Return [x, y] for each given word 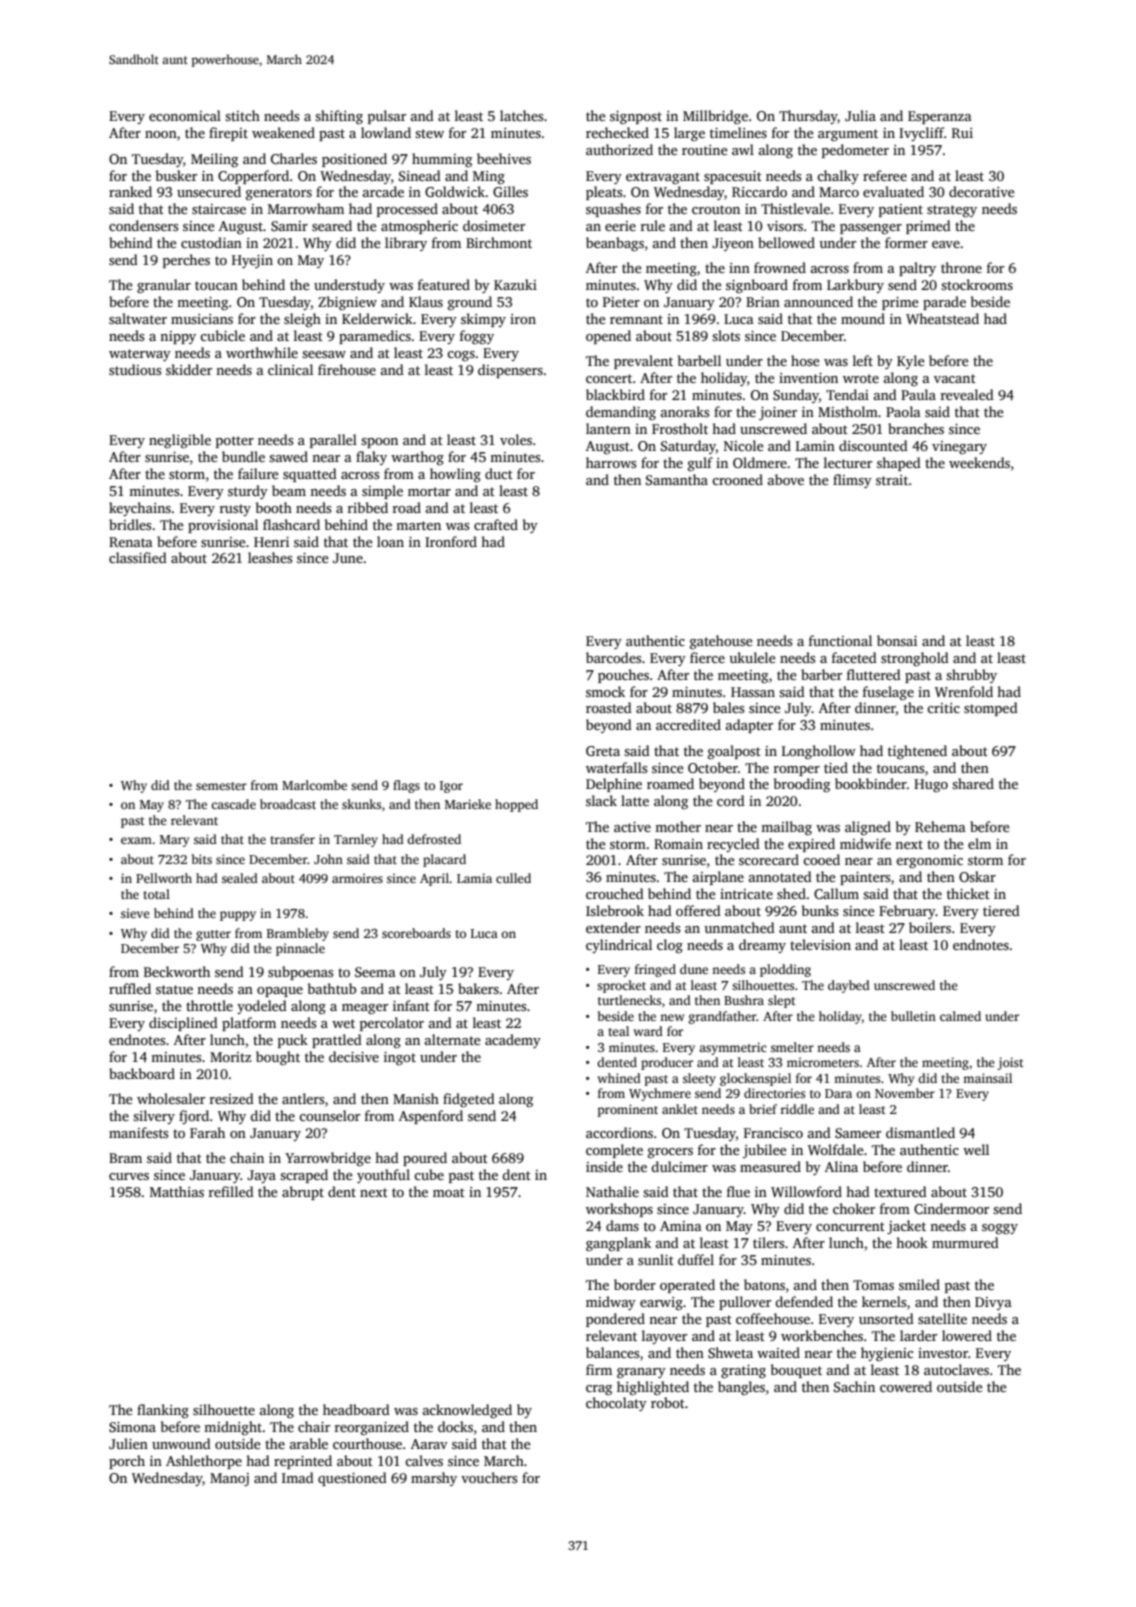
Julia [860, 115]
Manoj [229, 1479]
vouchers [489, 1477]
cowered [906, 1386]
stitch [242, 115]
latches [521, 115]
